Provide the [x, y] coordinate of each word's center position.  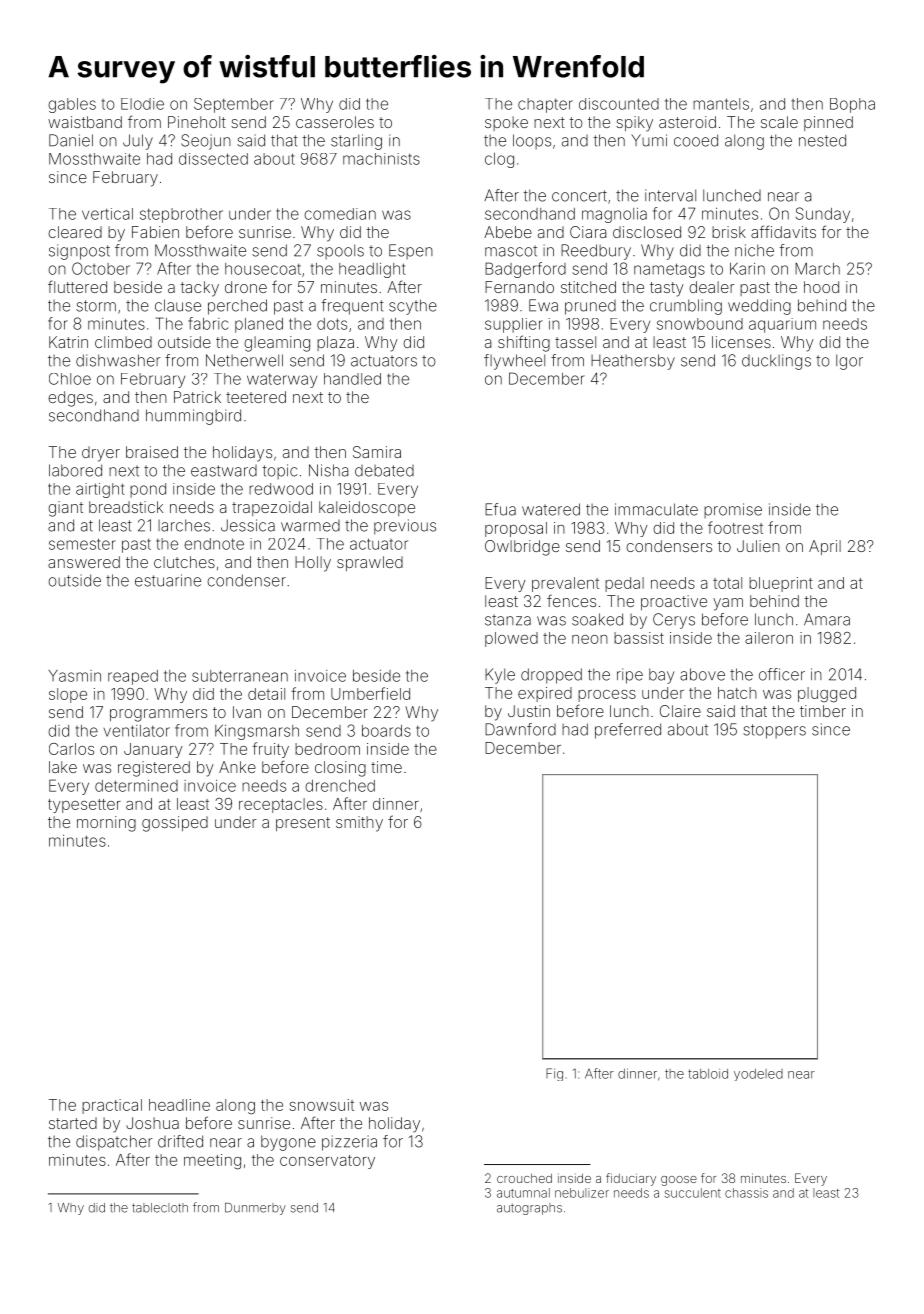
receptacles [281, 805]
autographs [529, 1209]
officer [782, 674]
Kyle [500, 676]
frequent [353, 307]
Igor [849, 362]
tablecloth [160, 1208]
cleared [75, 232]
